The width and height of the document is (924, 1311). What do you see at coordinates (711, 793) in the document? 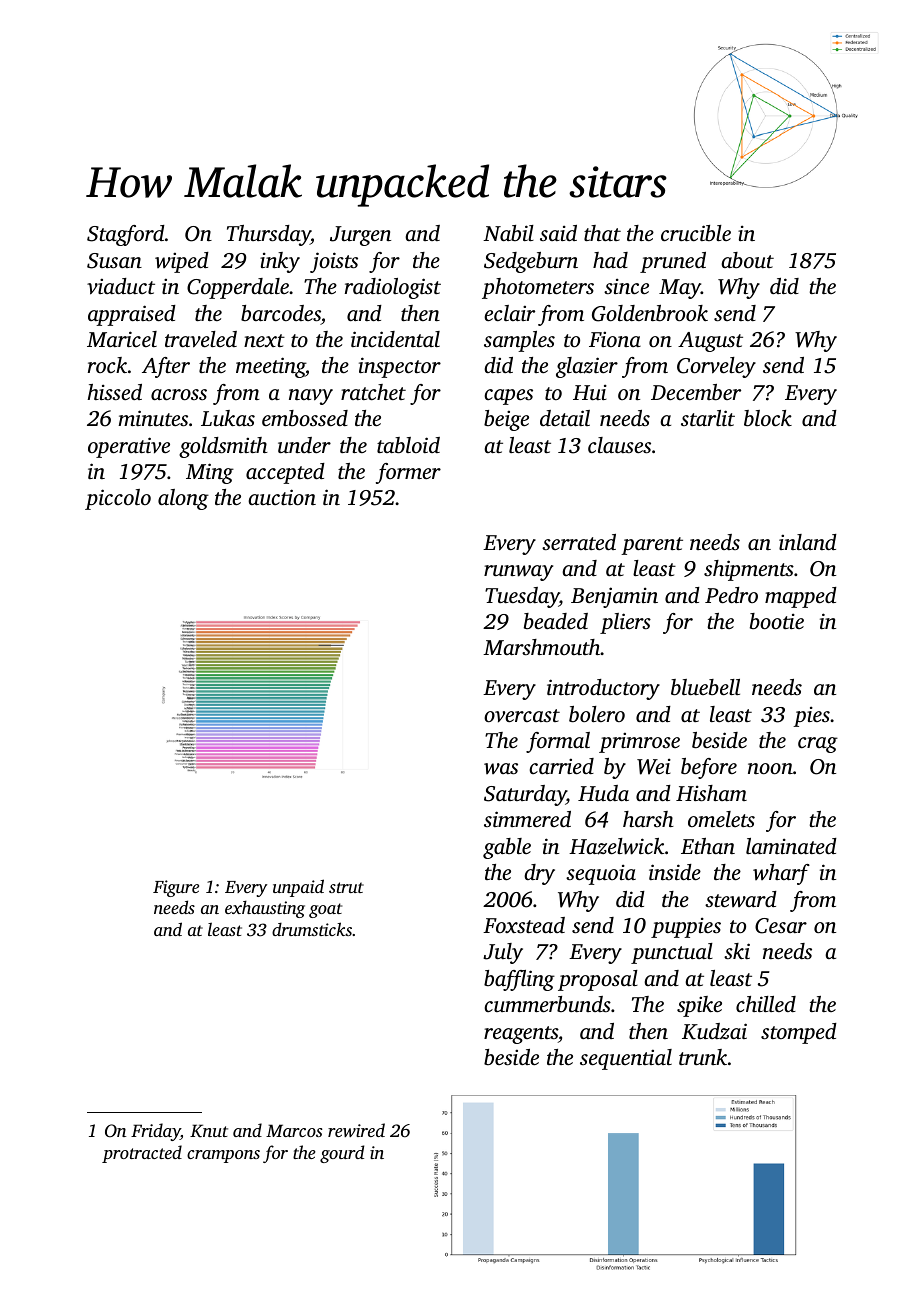
I see `Hisham` at bounding box center [711, 793].
